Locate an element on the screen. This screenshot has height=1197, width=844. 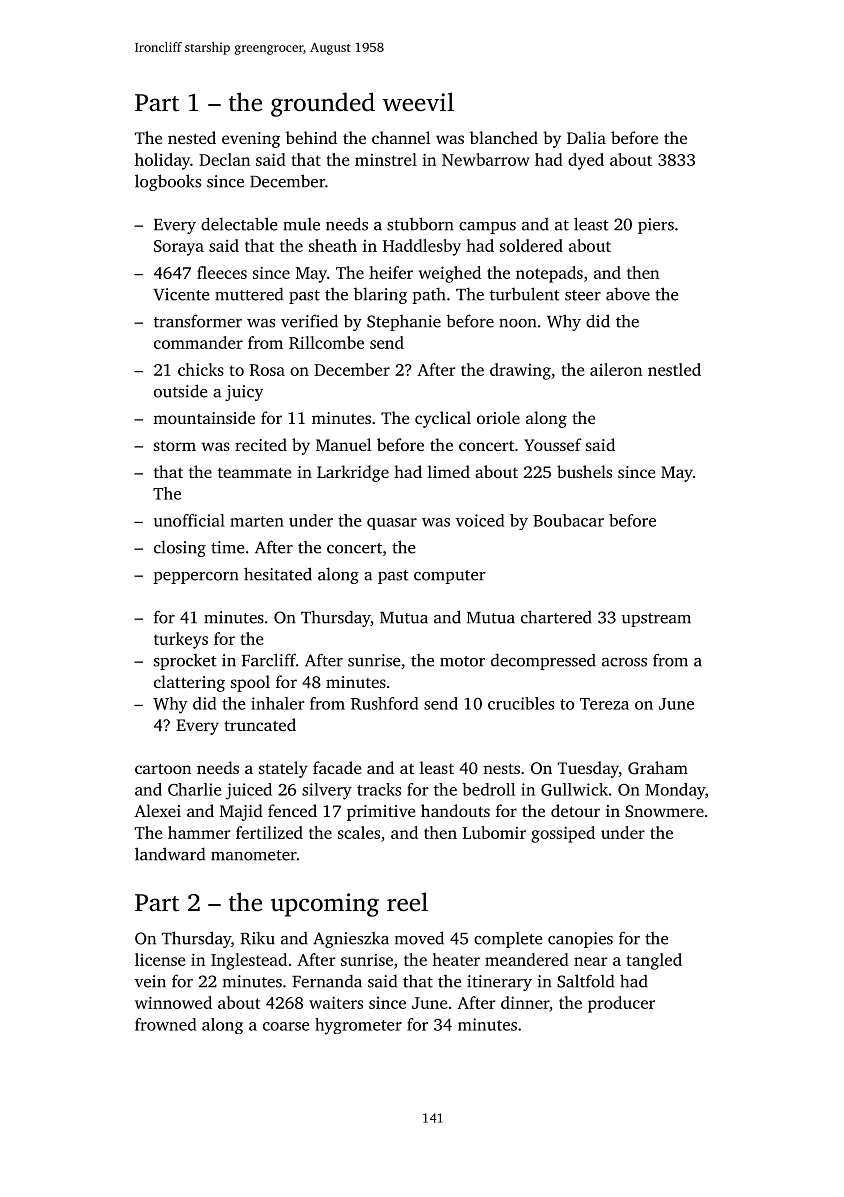
weevil is located at coordinates (418, 102).
